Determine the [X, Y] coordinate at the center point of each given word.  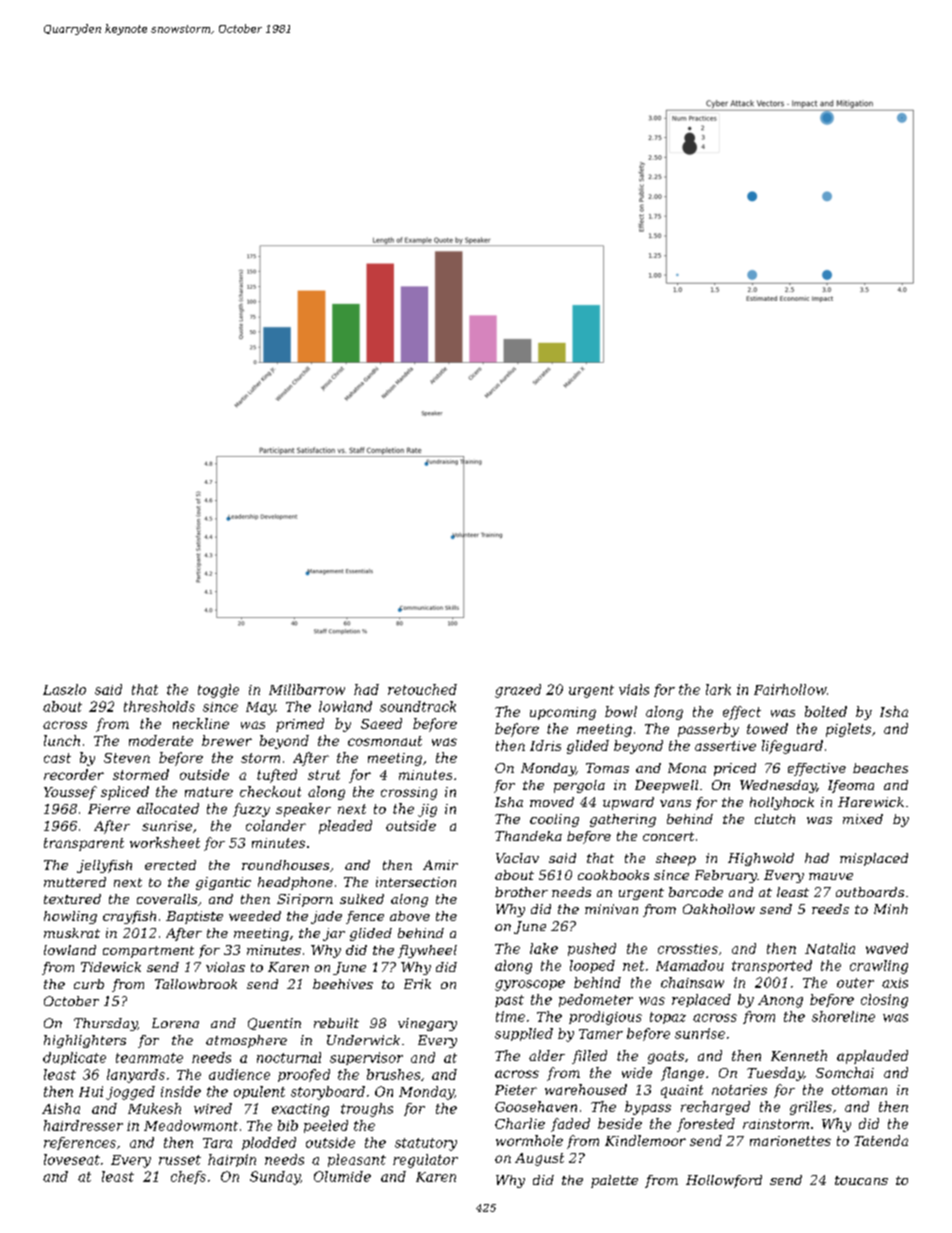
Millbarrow [307, 689]
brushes [393, 1074]
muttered [75, 882]
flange [682, 1074]
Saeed [381, 723]
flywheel [427, 951]
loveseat [72, 1159]
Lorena [175, 1023]
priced [735, 769]
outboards [870, 892]
